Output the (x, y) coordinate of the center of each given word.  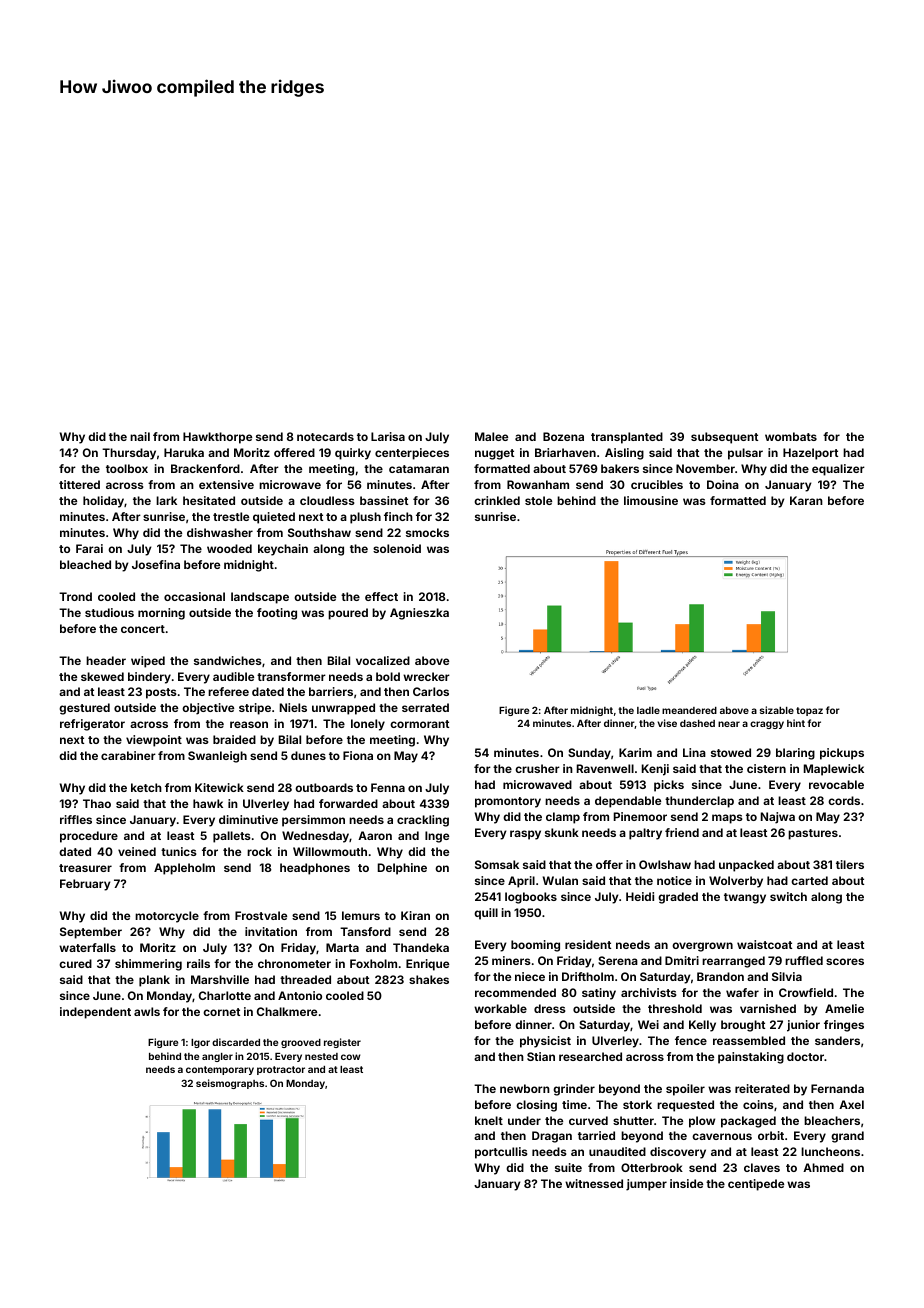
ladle (648, 710)
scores (845, 961)
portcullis (501, 1153)
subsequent (724, 438)
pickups (842, 754)
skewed (102, 676)
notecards (325, 436)
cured (75, 963)
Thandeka (421, 947)
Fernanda (837, 1088)
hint (796, 723)
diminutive (248, 819)
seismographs (230, 1084)
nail (140, 436)
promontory (508, 802)
